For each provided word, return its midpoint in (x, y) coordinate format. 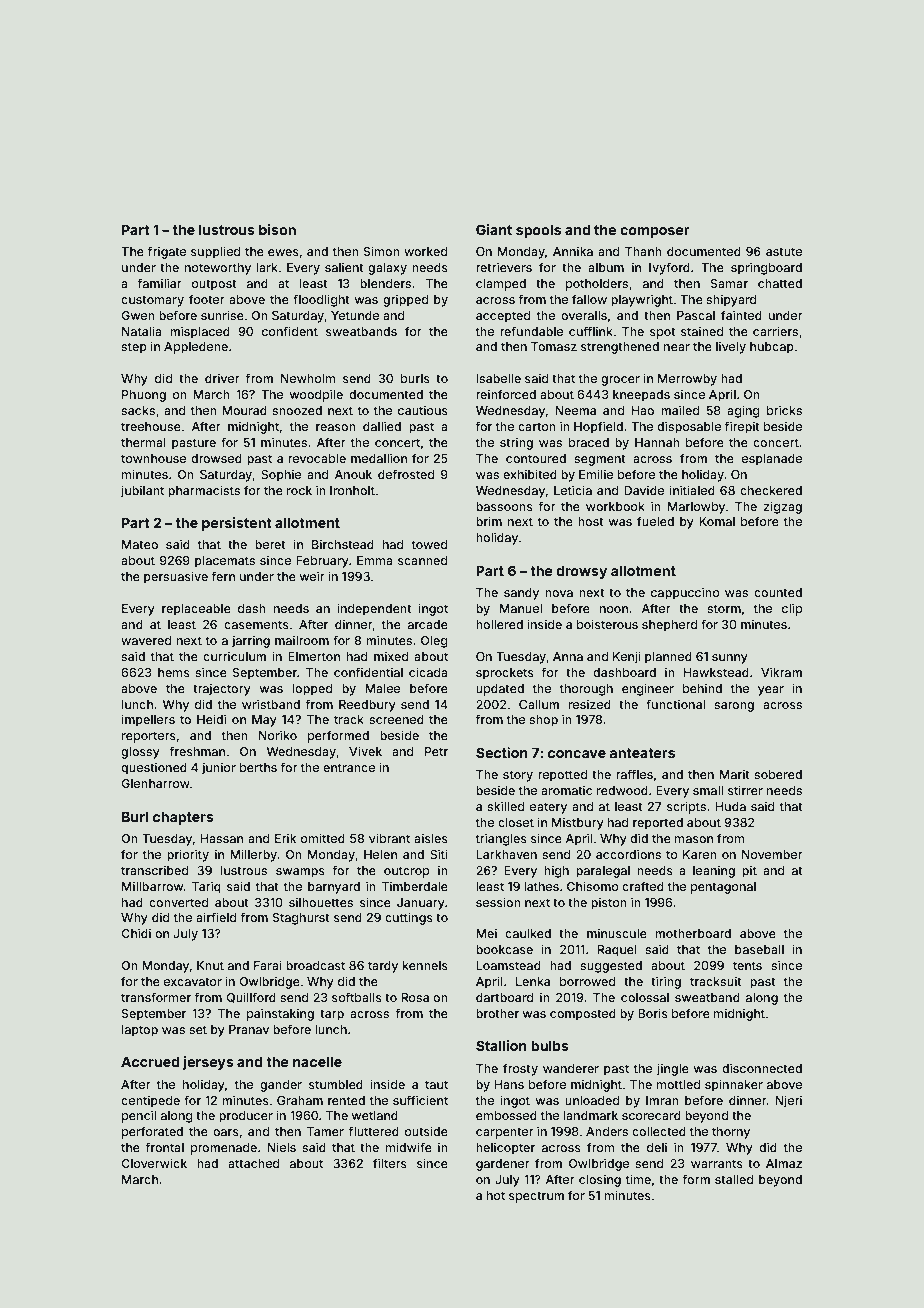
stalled (734, 1179)
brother (497, 1013)
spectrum (536, 1197)
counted (778, 592)
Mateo (140, 544)
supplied (215, 252)
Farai (268, 965)
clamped (501, 285)
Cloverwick (154, 1163)
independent (374, 609)
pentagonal (723, 888)
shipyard (731, 300)
